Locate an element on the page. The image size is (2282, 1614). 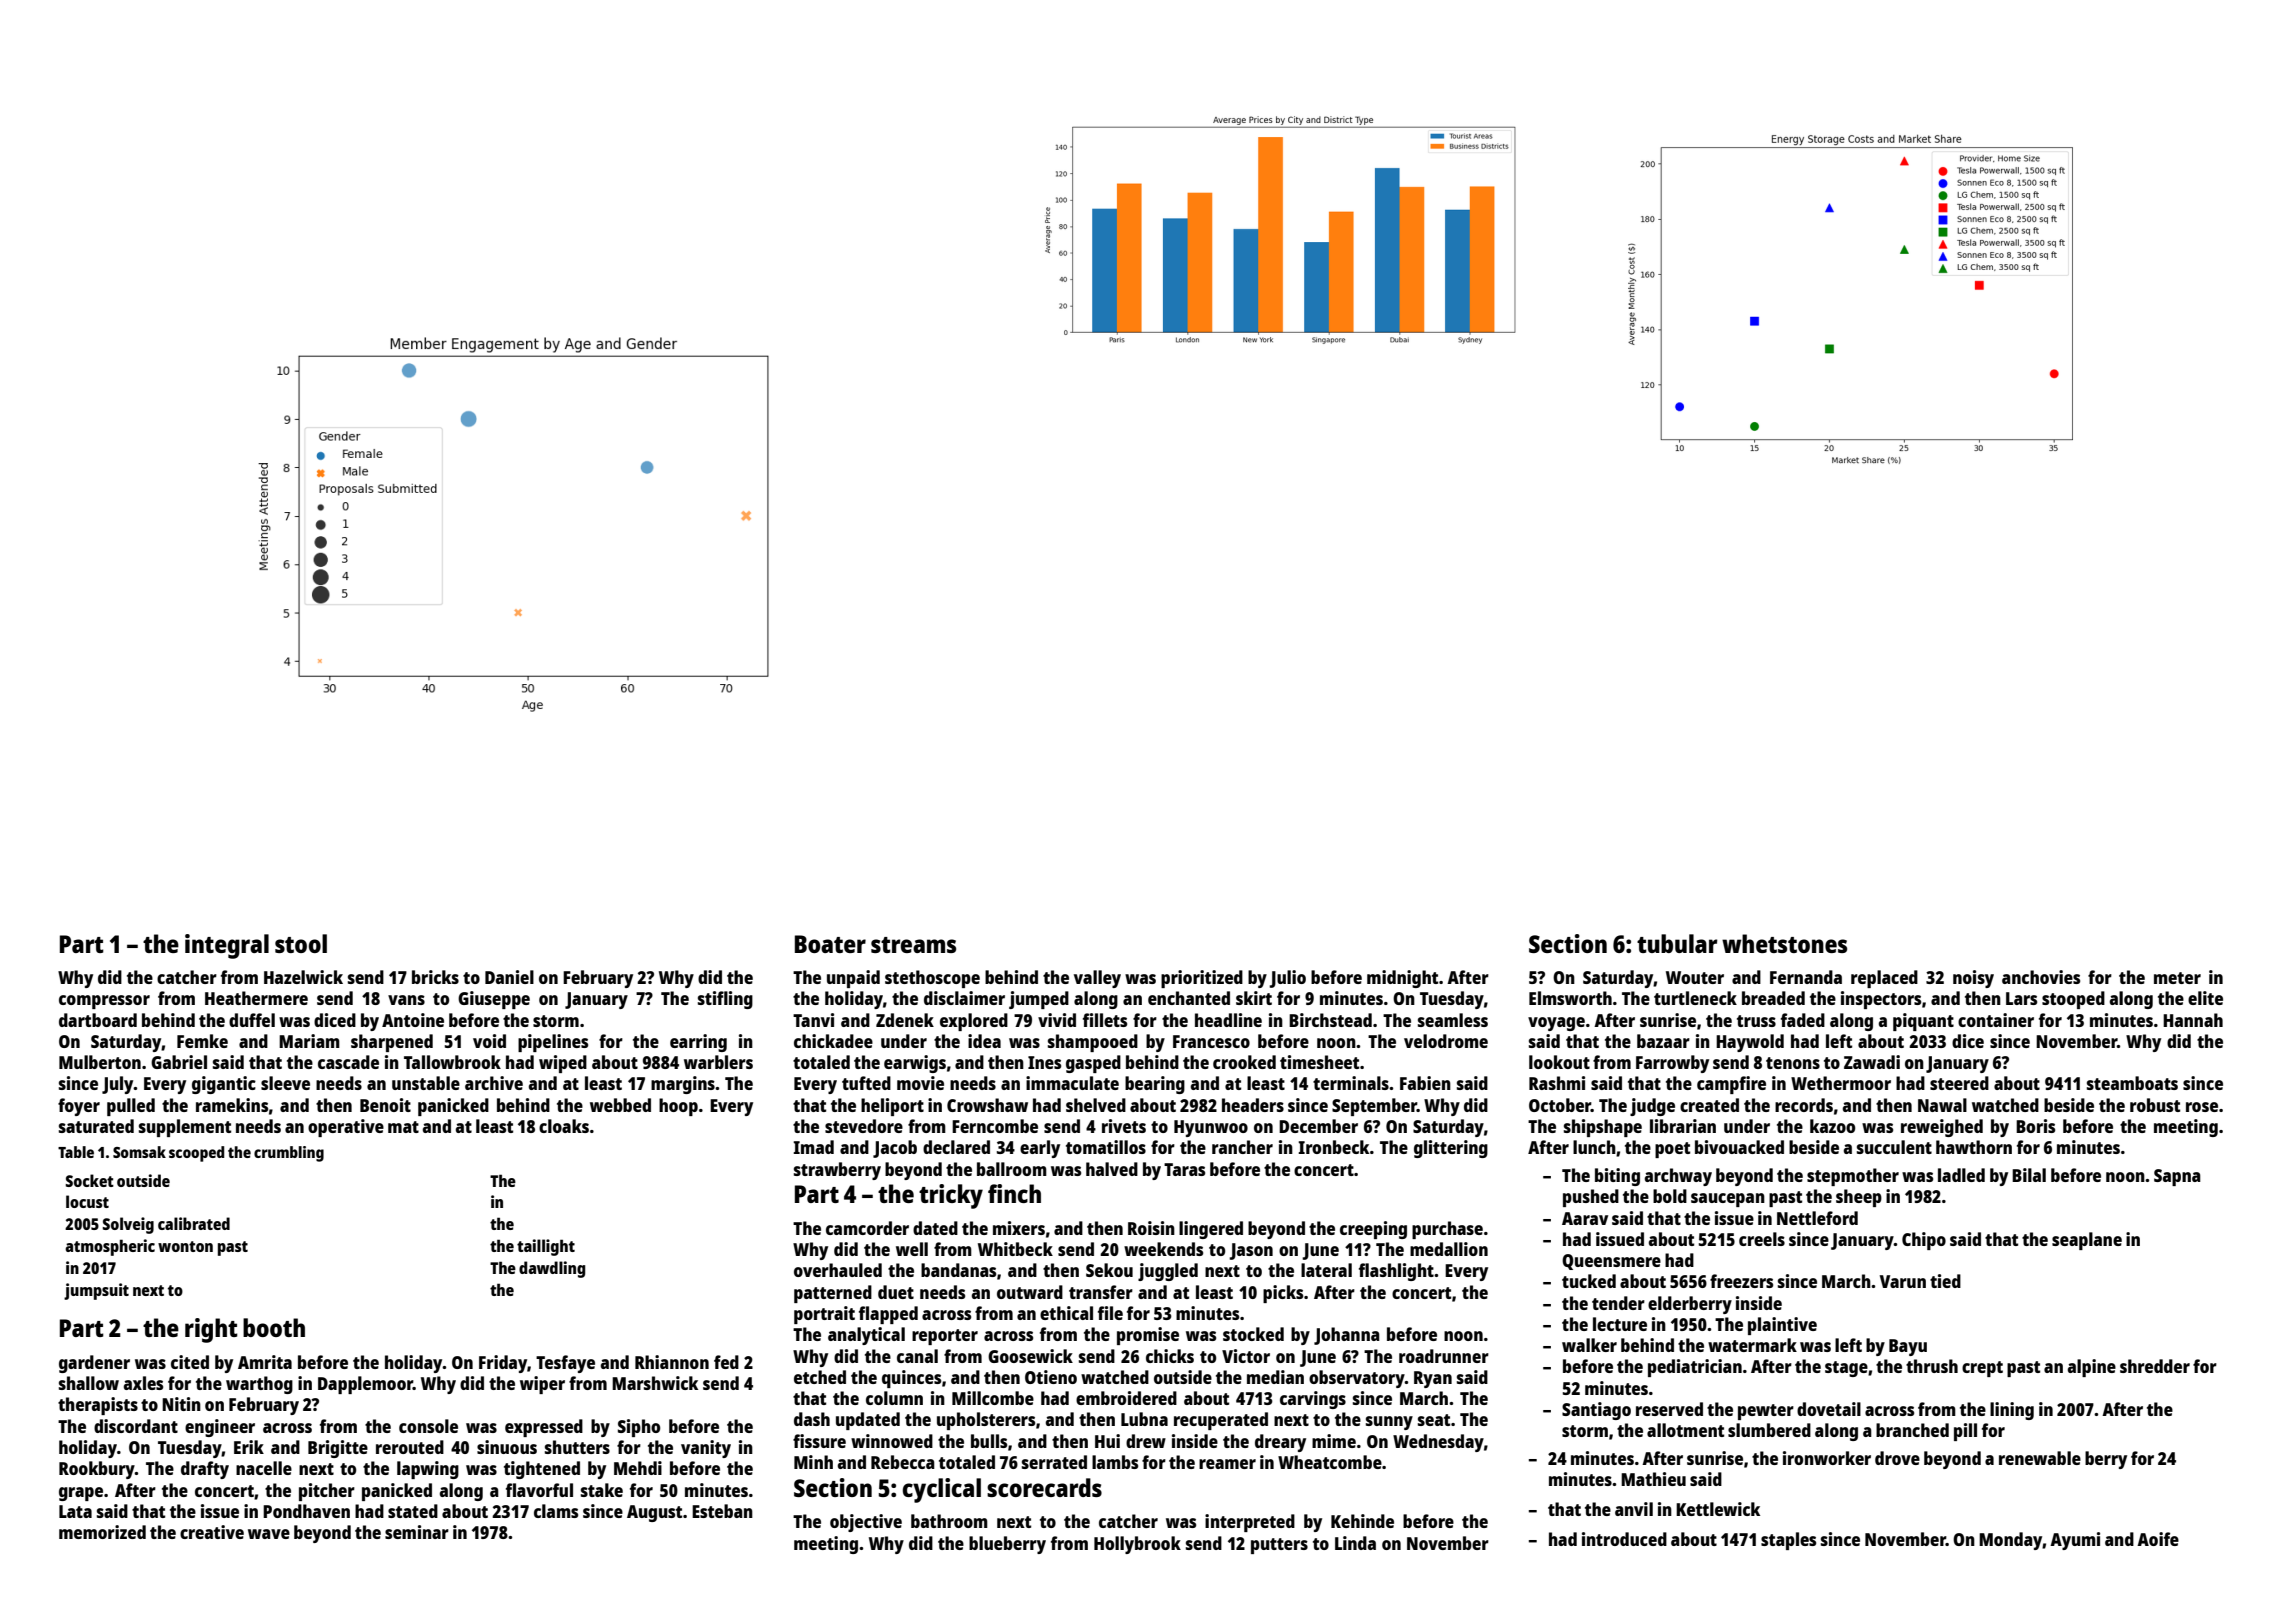
recuperated is located at coordinates (1221, 1421).
